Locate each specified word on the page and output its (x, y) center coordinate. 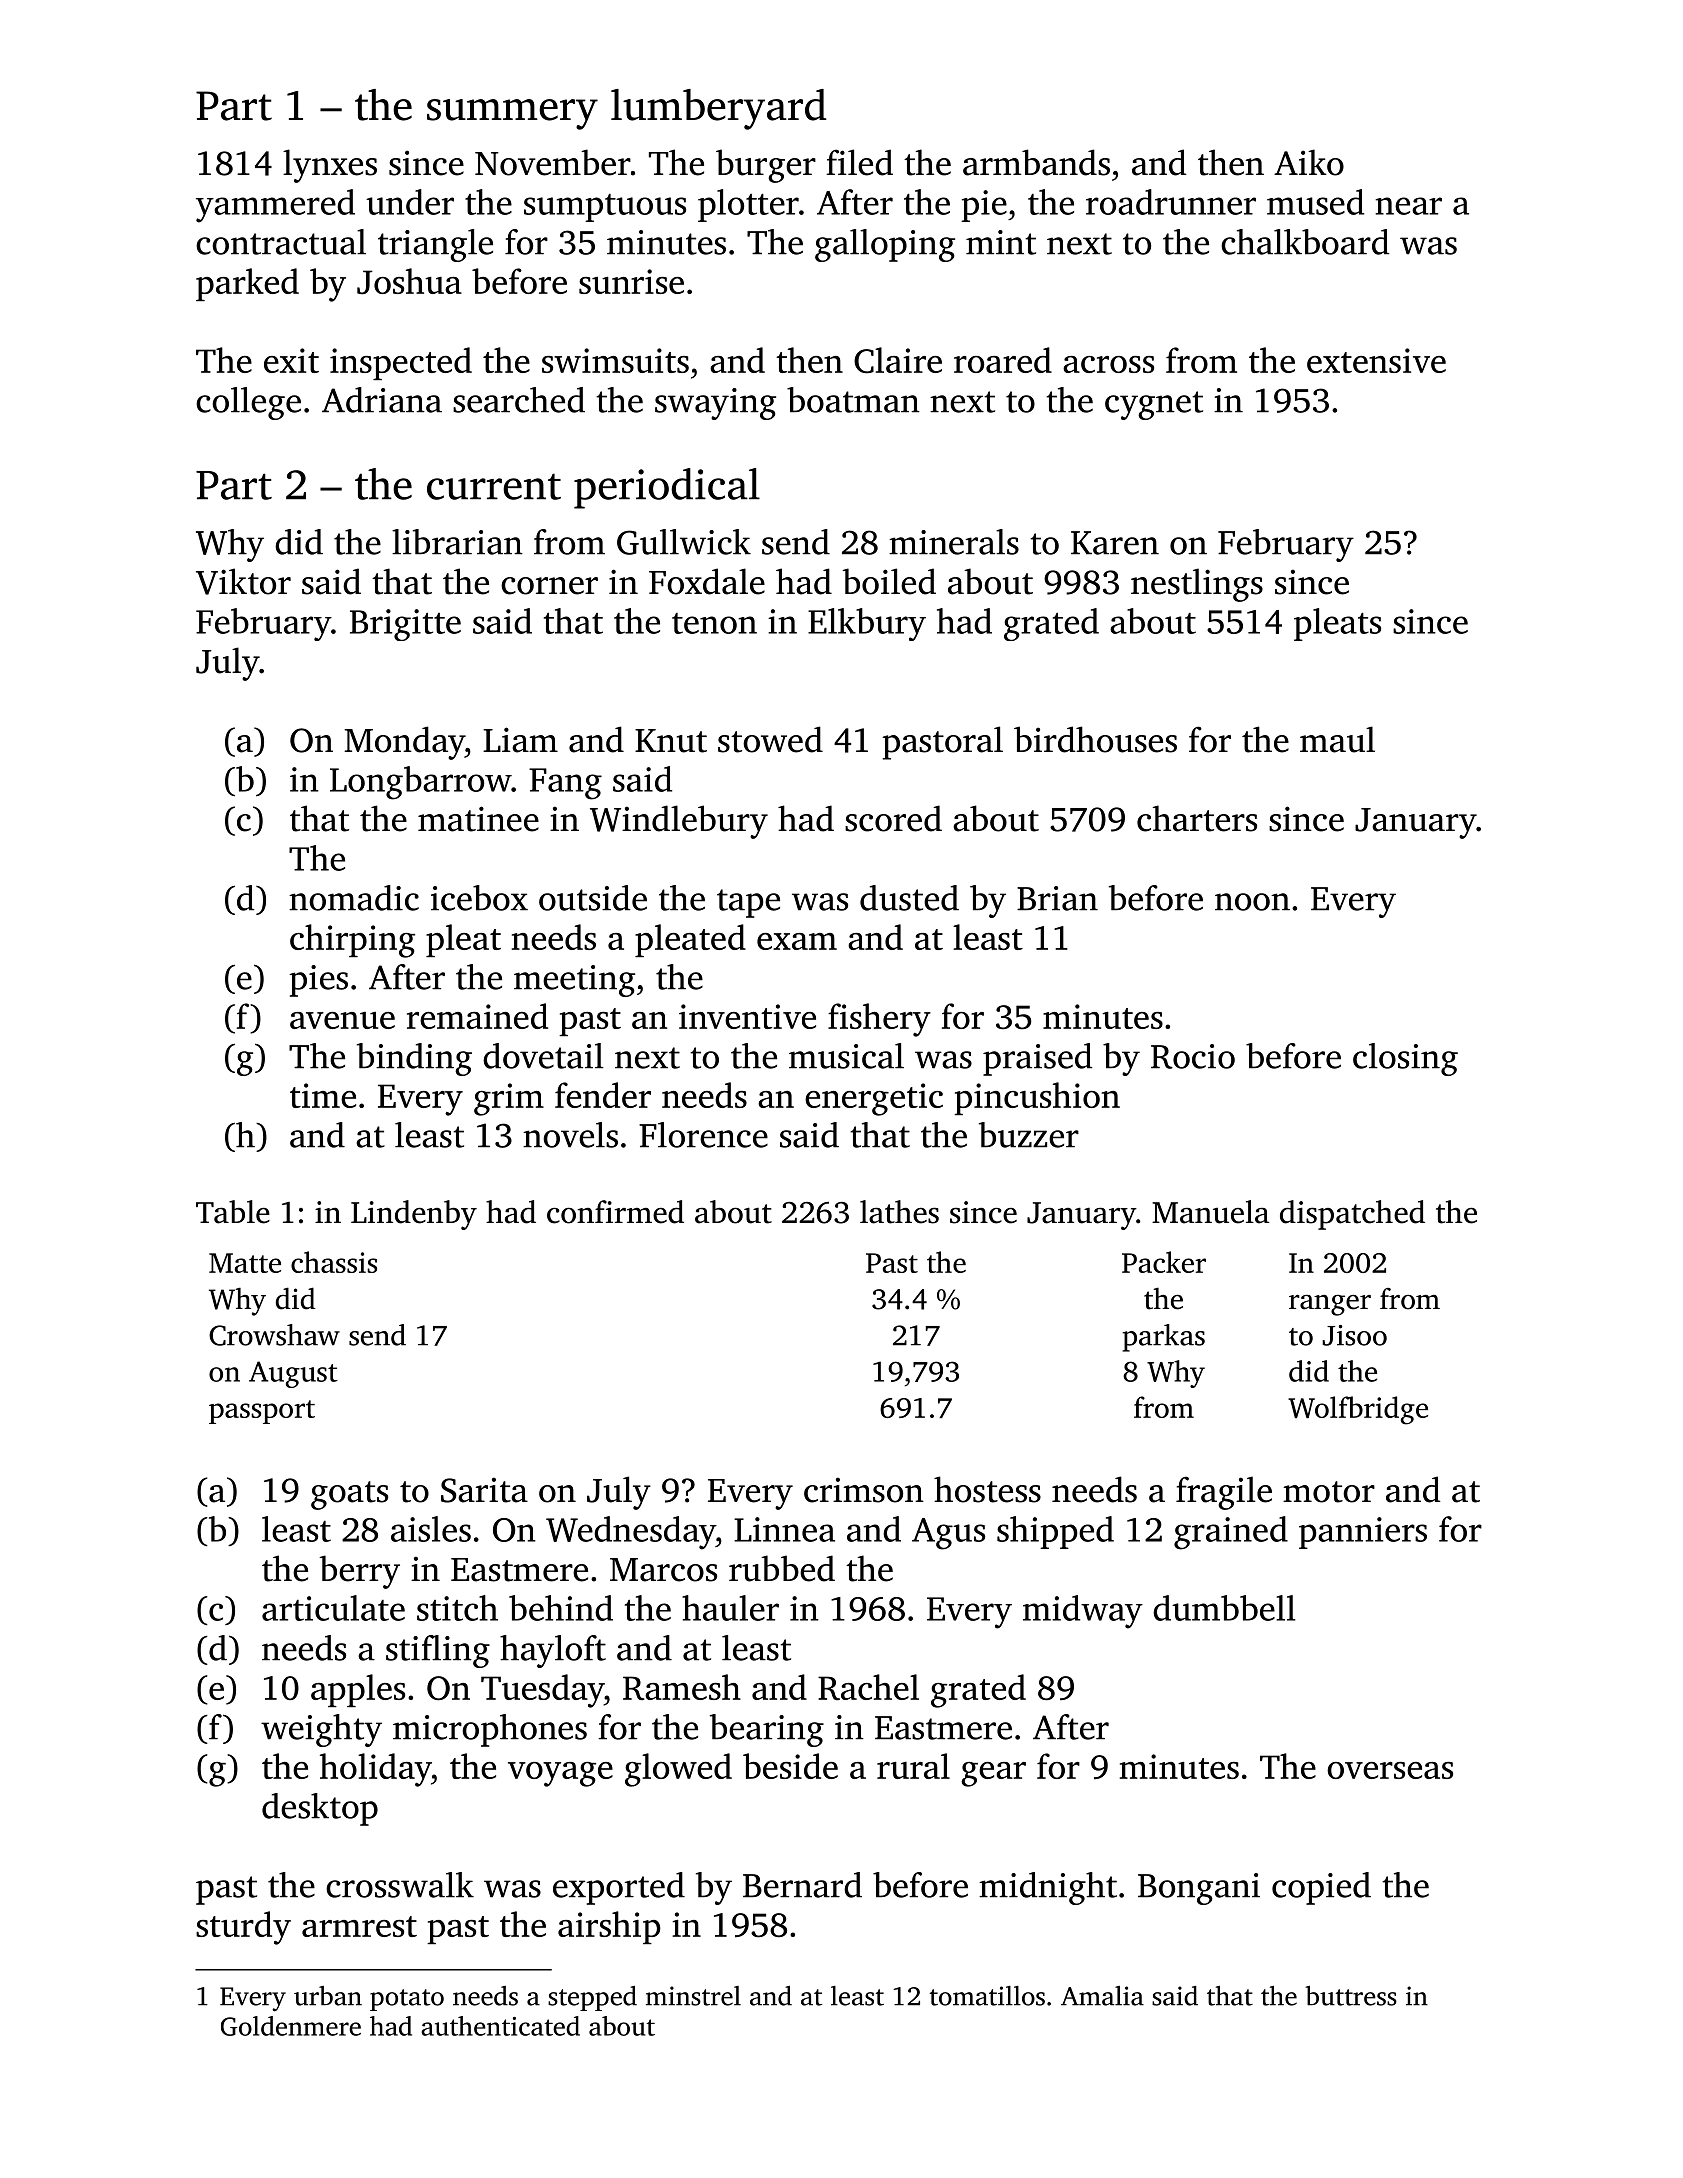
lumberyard (719, 109)
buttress (1351, 1996)
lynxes (330, 166)
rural (913, 1766)
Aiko (1309, 162)
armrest (359, 1926)
